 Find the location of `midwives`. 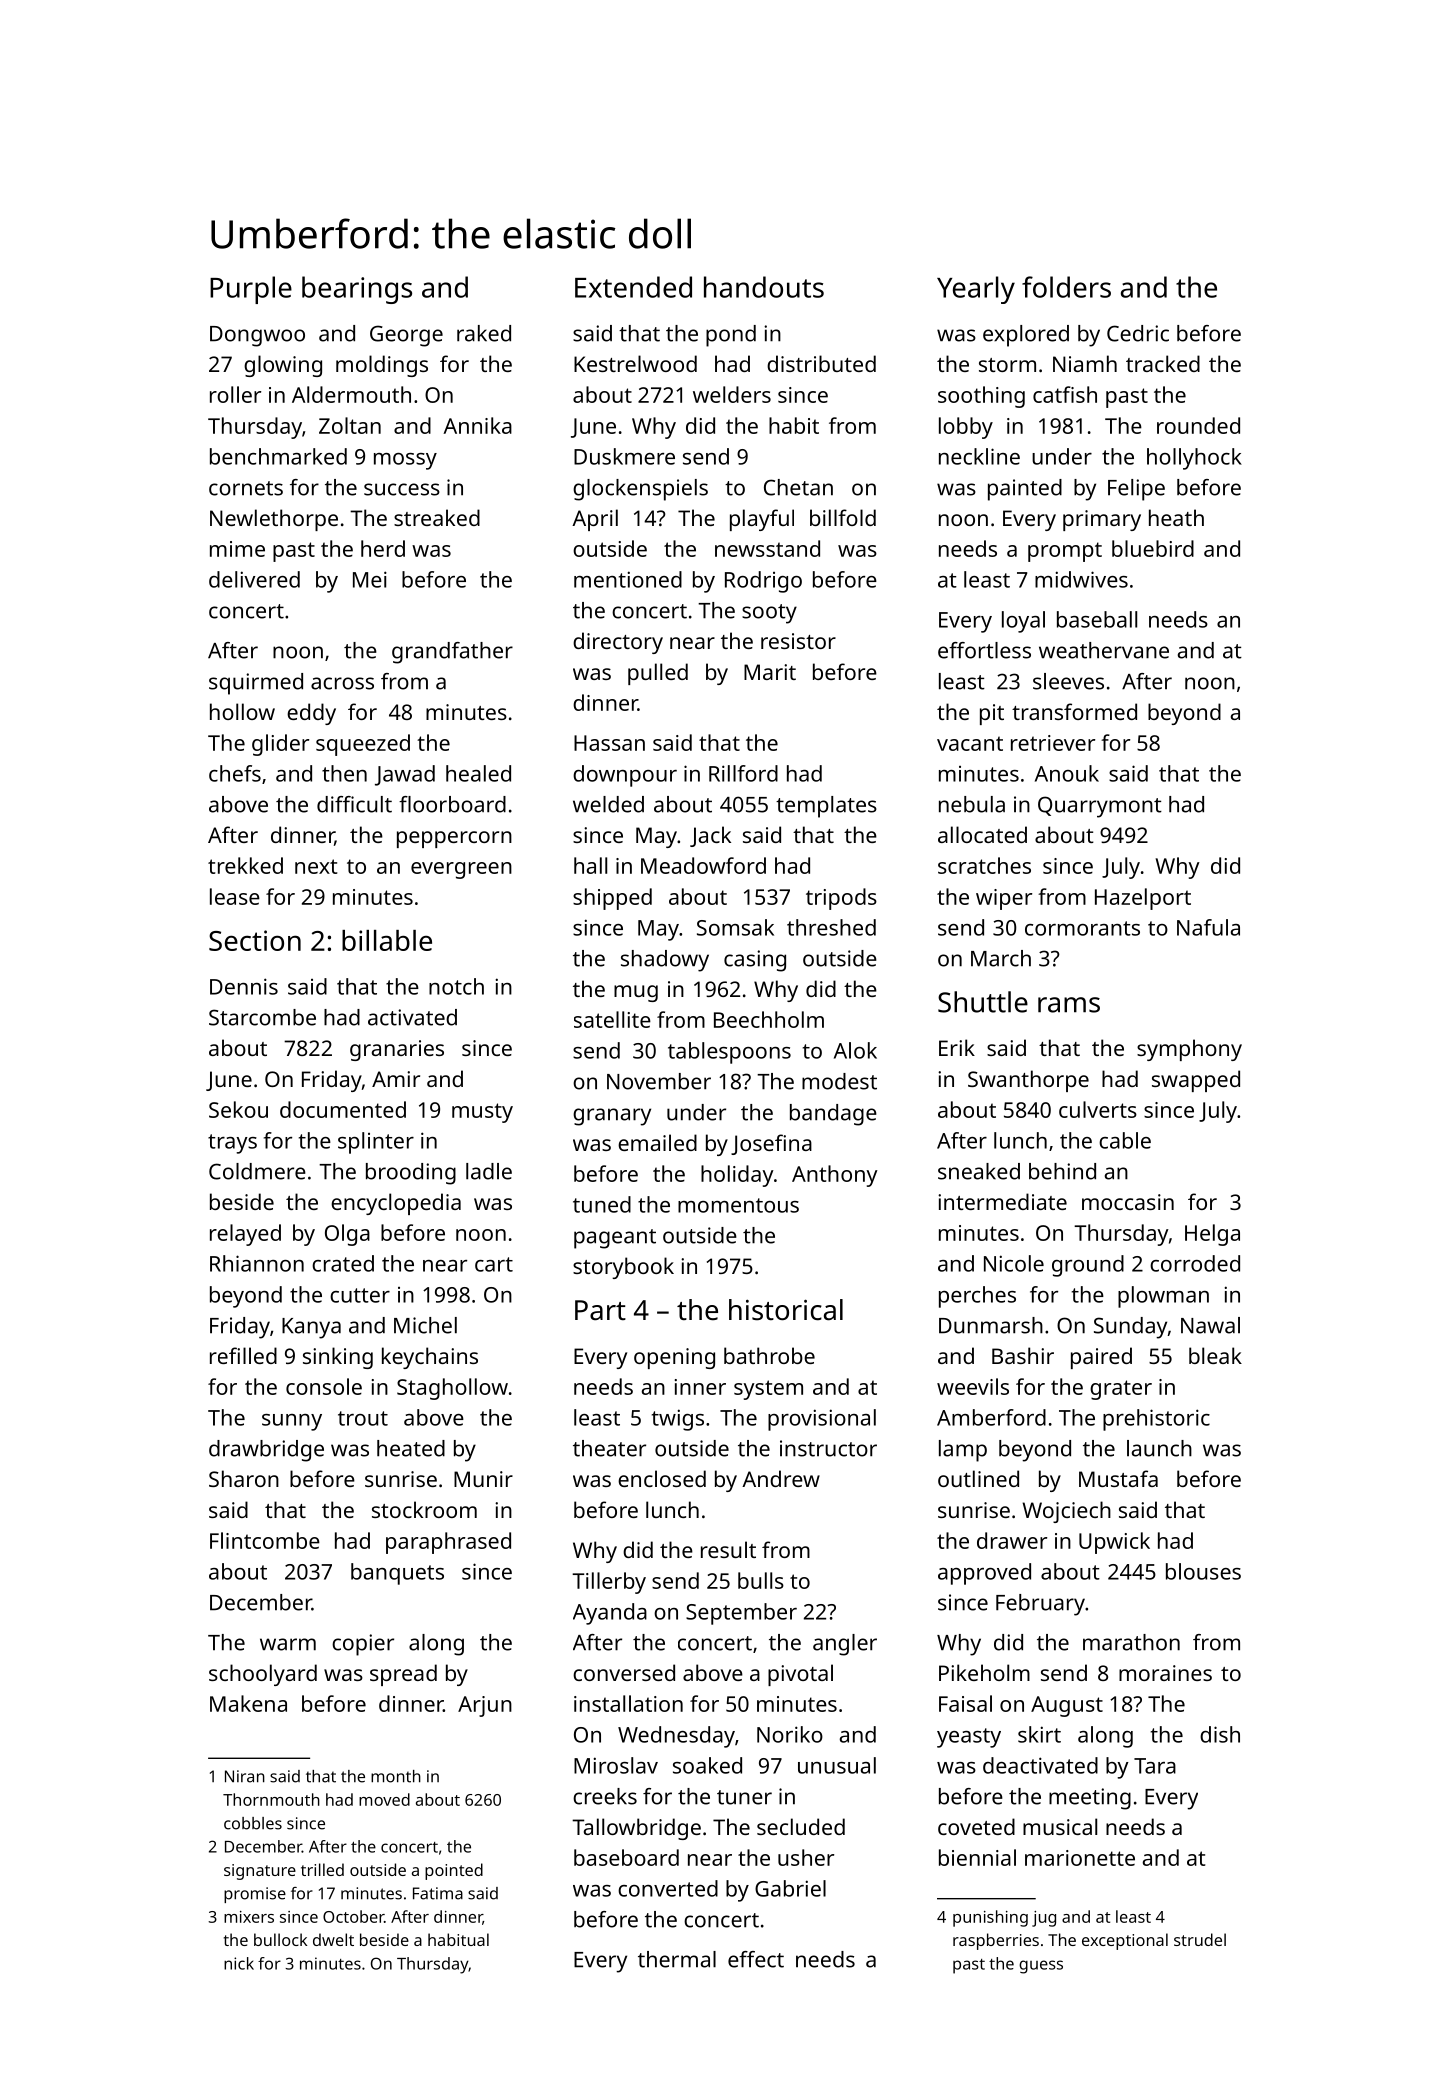

midwives is located at coordinates (1081, 579).
